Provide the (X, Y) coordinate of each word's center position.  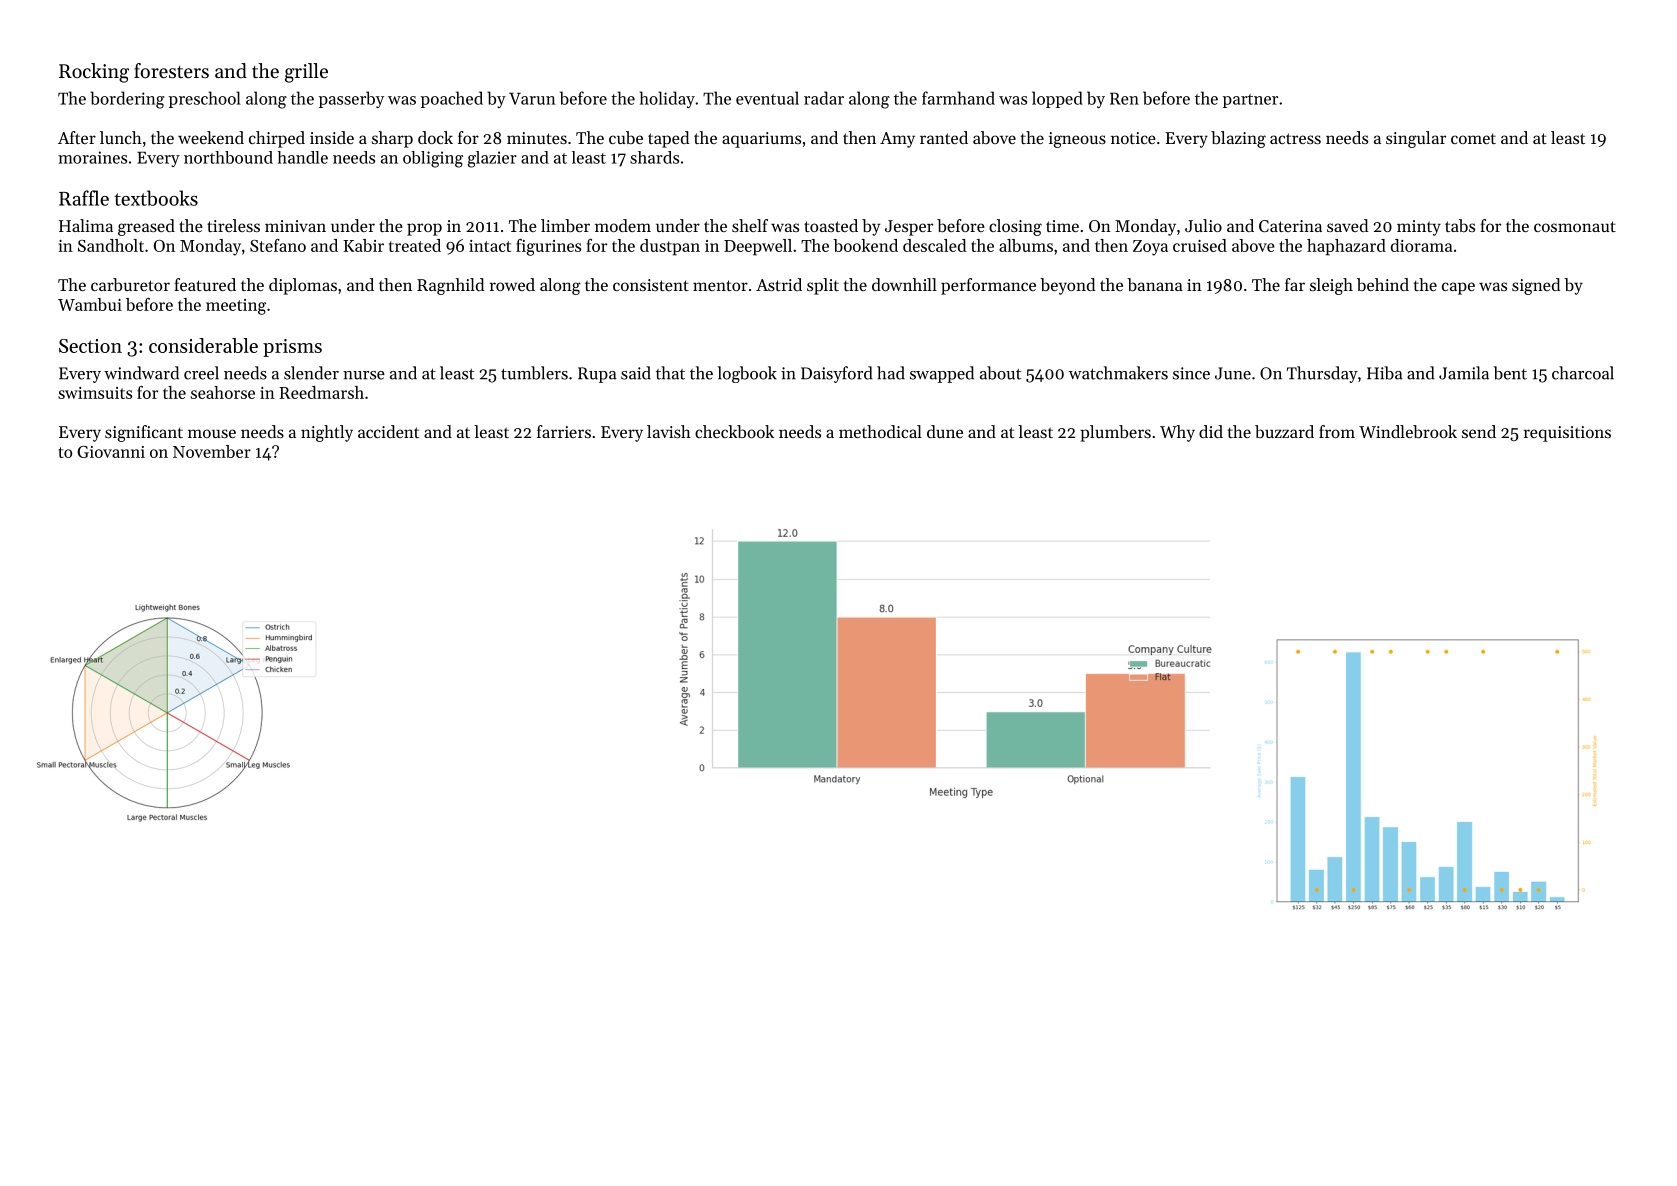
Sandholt (111, 245)
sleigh (1331, 286)
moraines (92, 157)
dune (945, 431)
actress (1295, 138)
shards (654, 157)
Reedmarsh (321, 392)
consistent (651, 285)
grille (306, 73)
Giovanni (111, 452)
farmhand (958, 98)
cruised (1200, 245)
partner (1250, 101)
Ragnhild (450, 286)
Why (1177, 433)
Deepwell (758, 247)
